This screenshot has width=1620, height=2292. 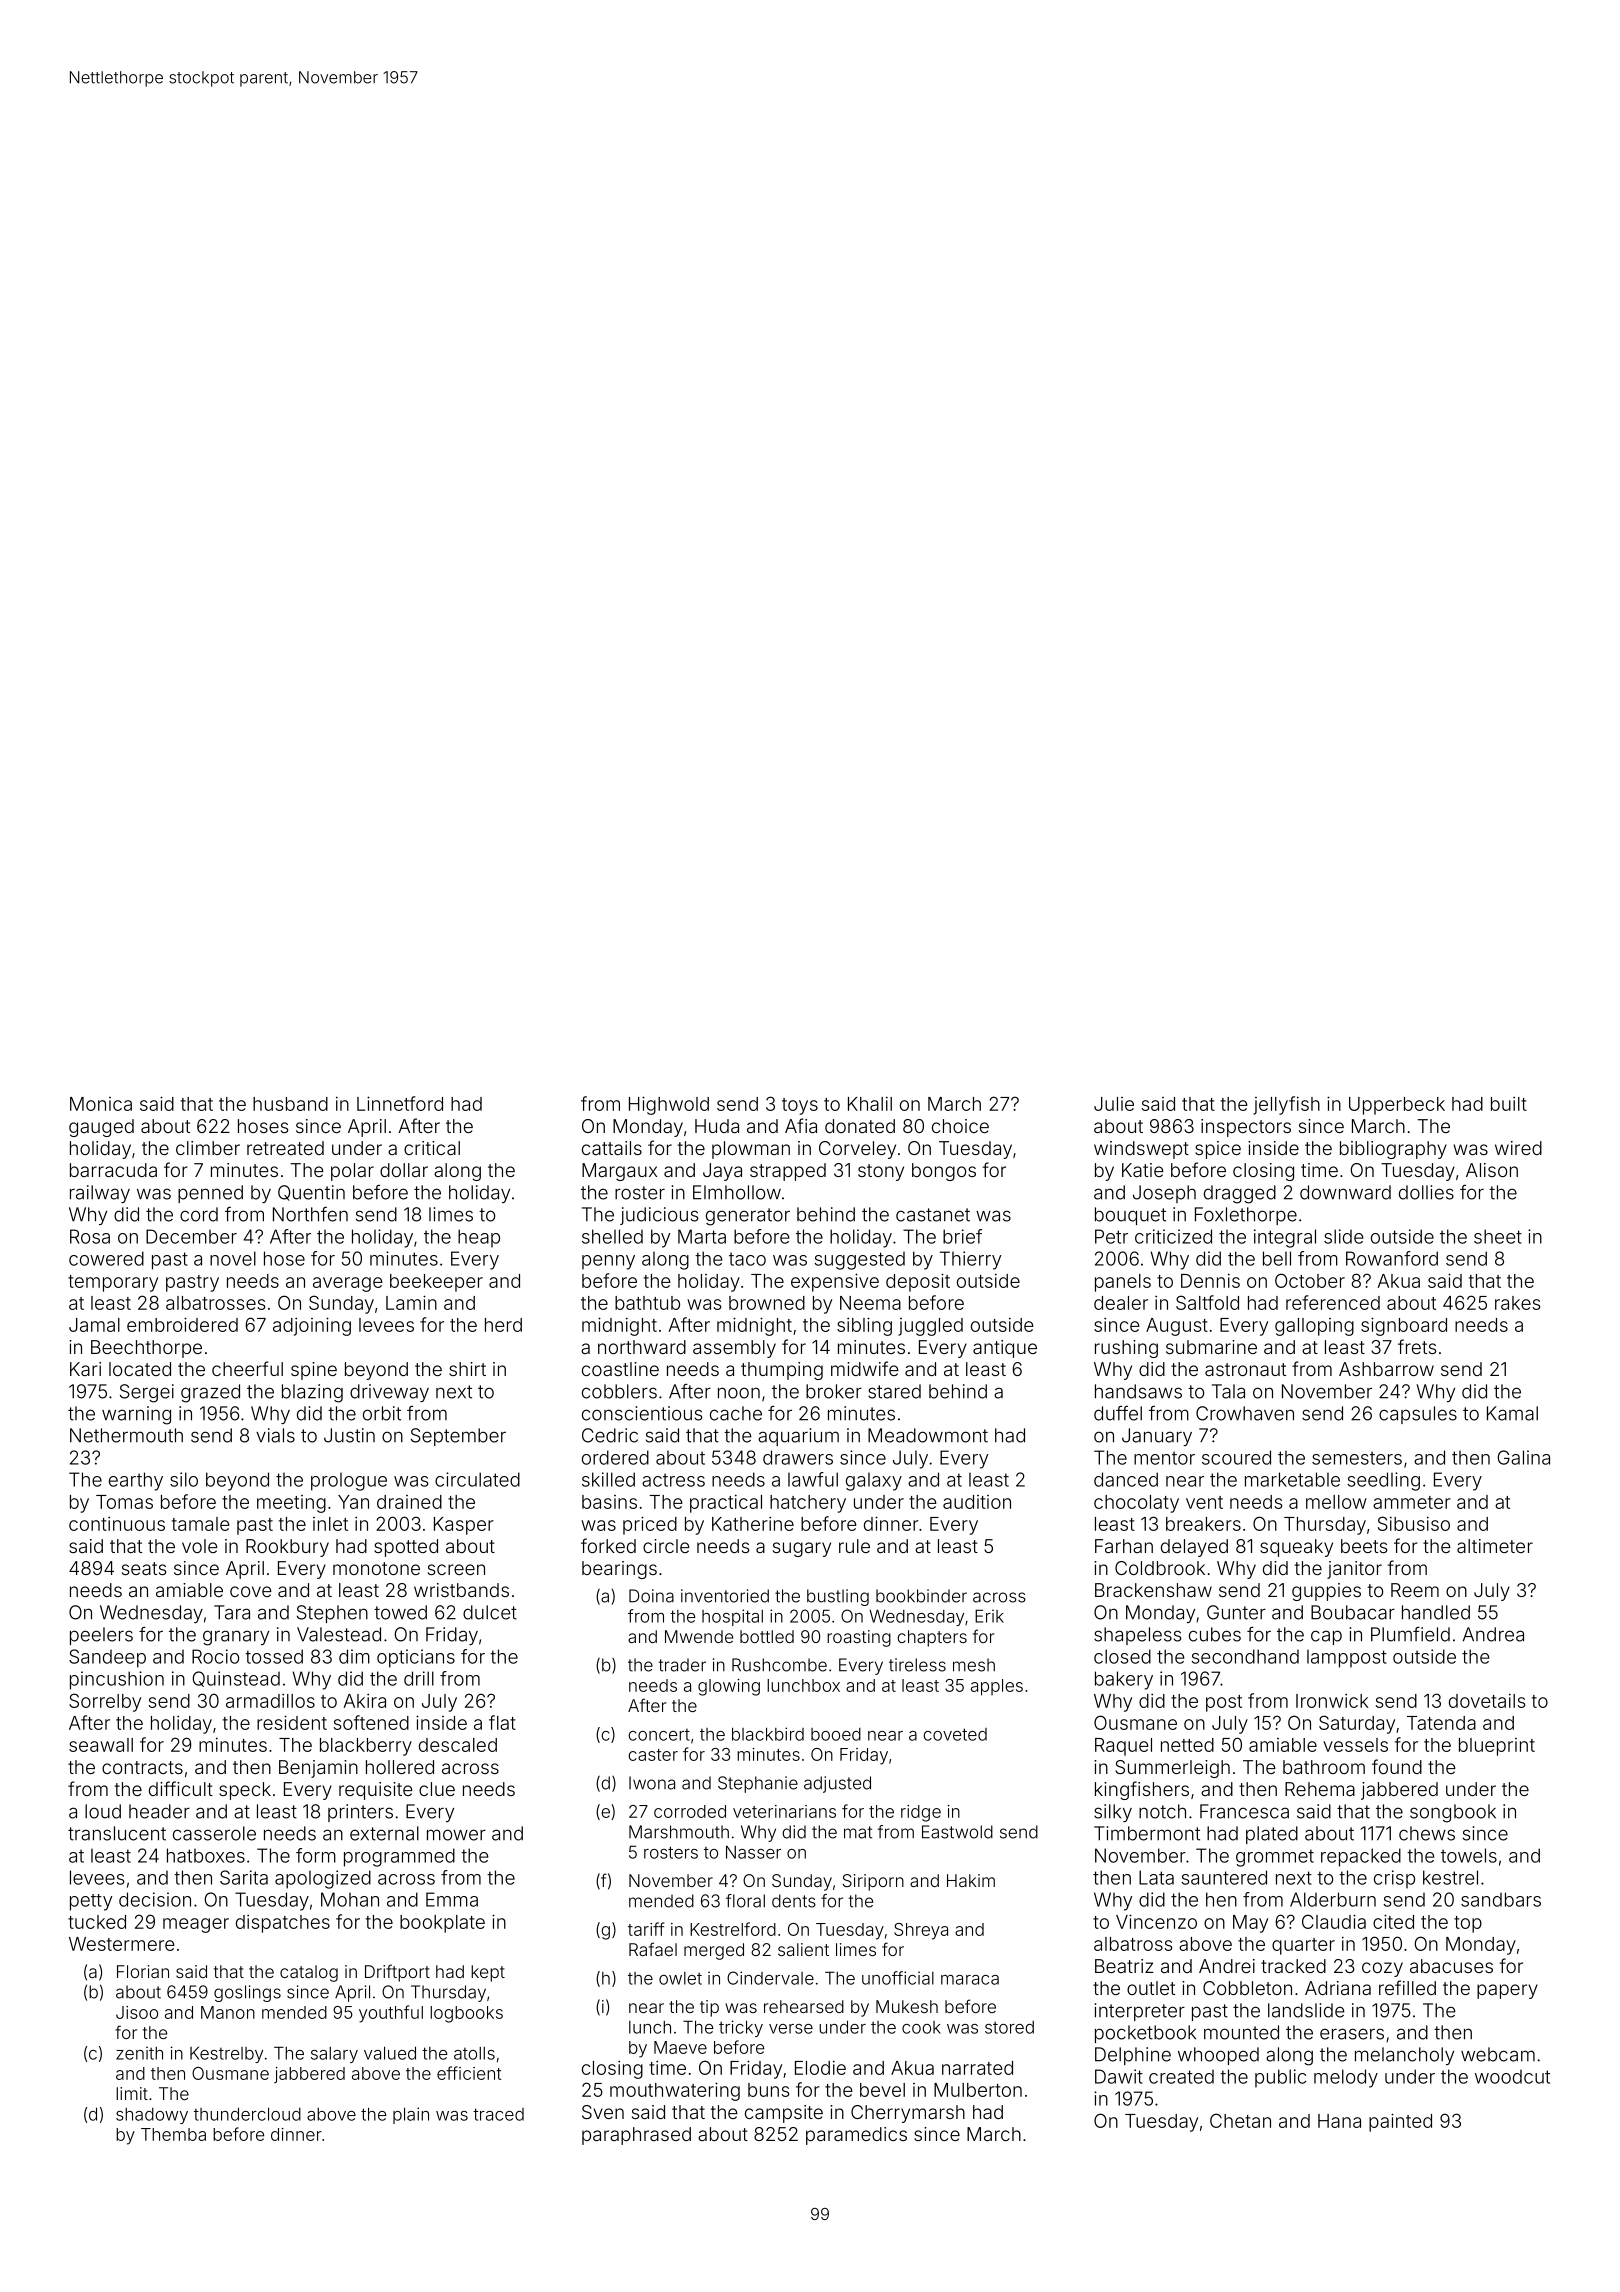 I want to click on Julie, so click(x=1114, y=1104).
